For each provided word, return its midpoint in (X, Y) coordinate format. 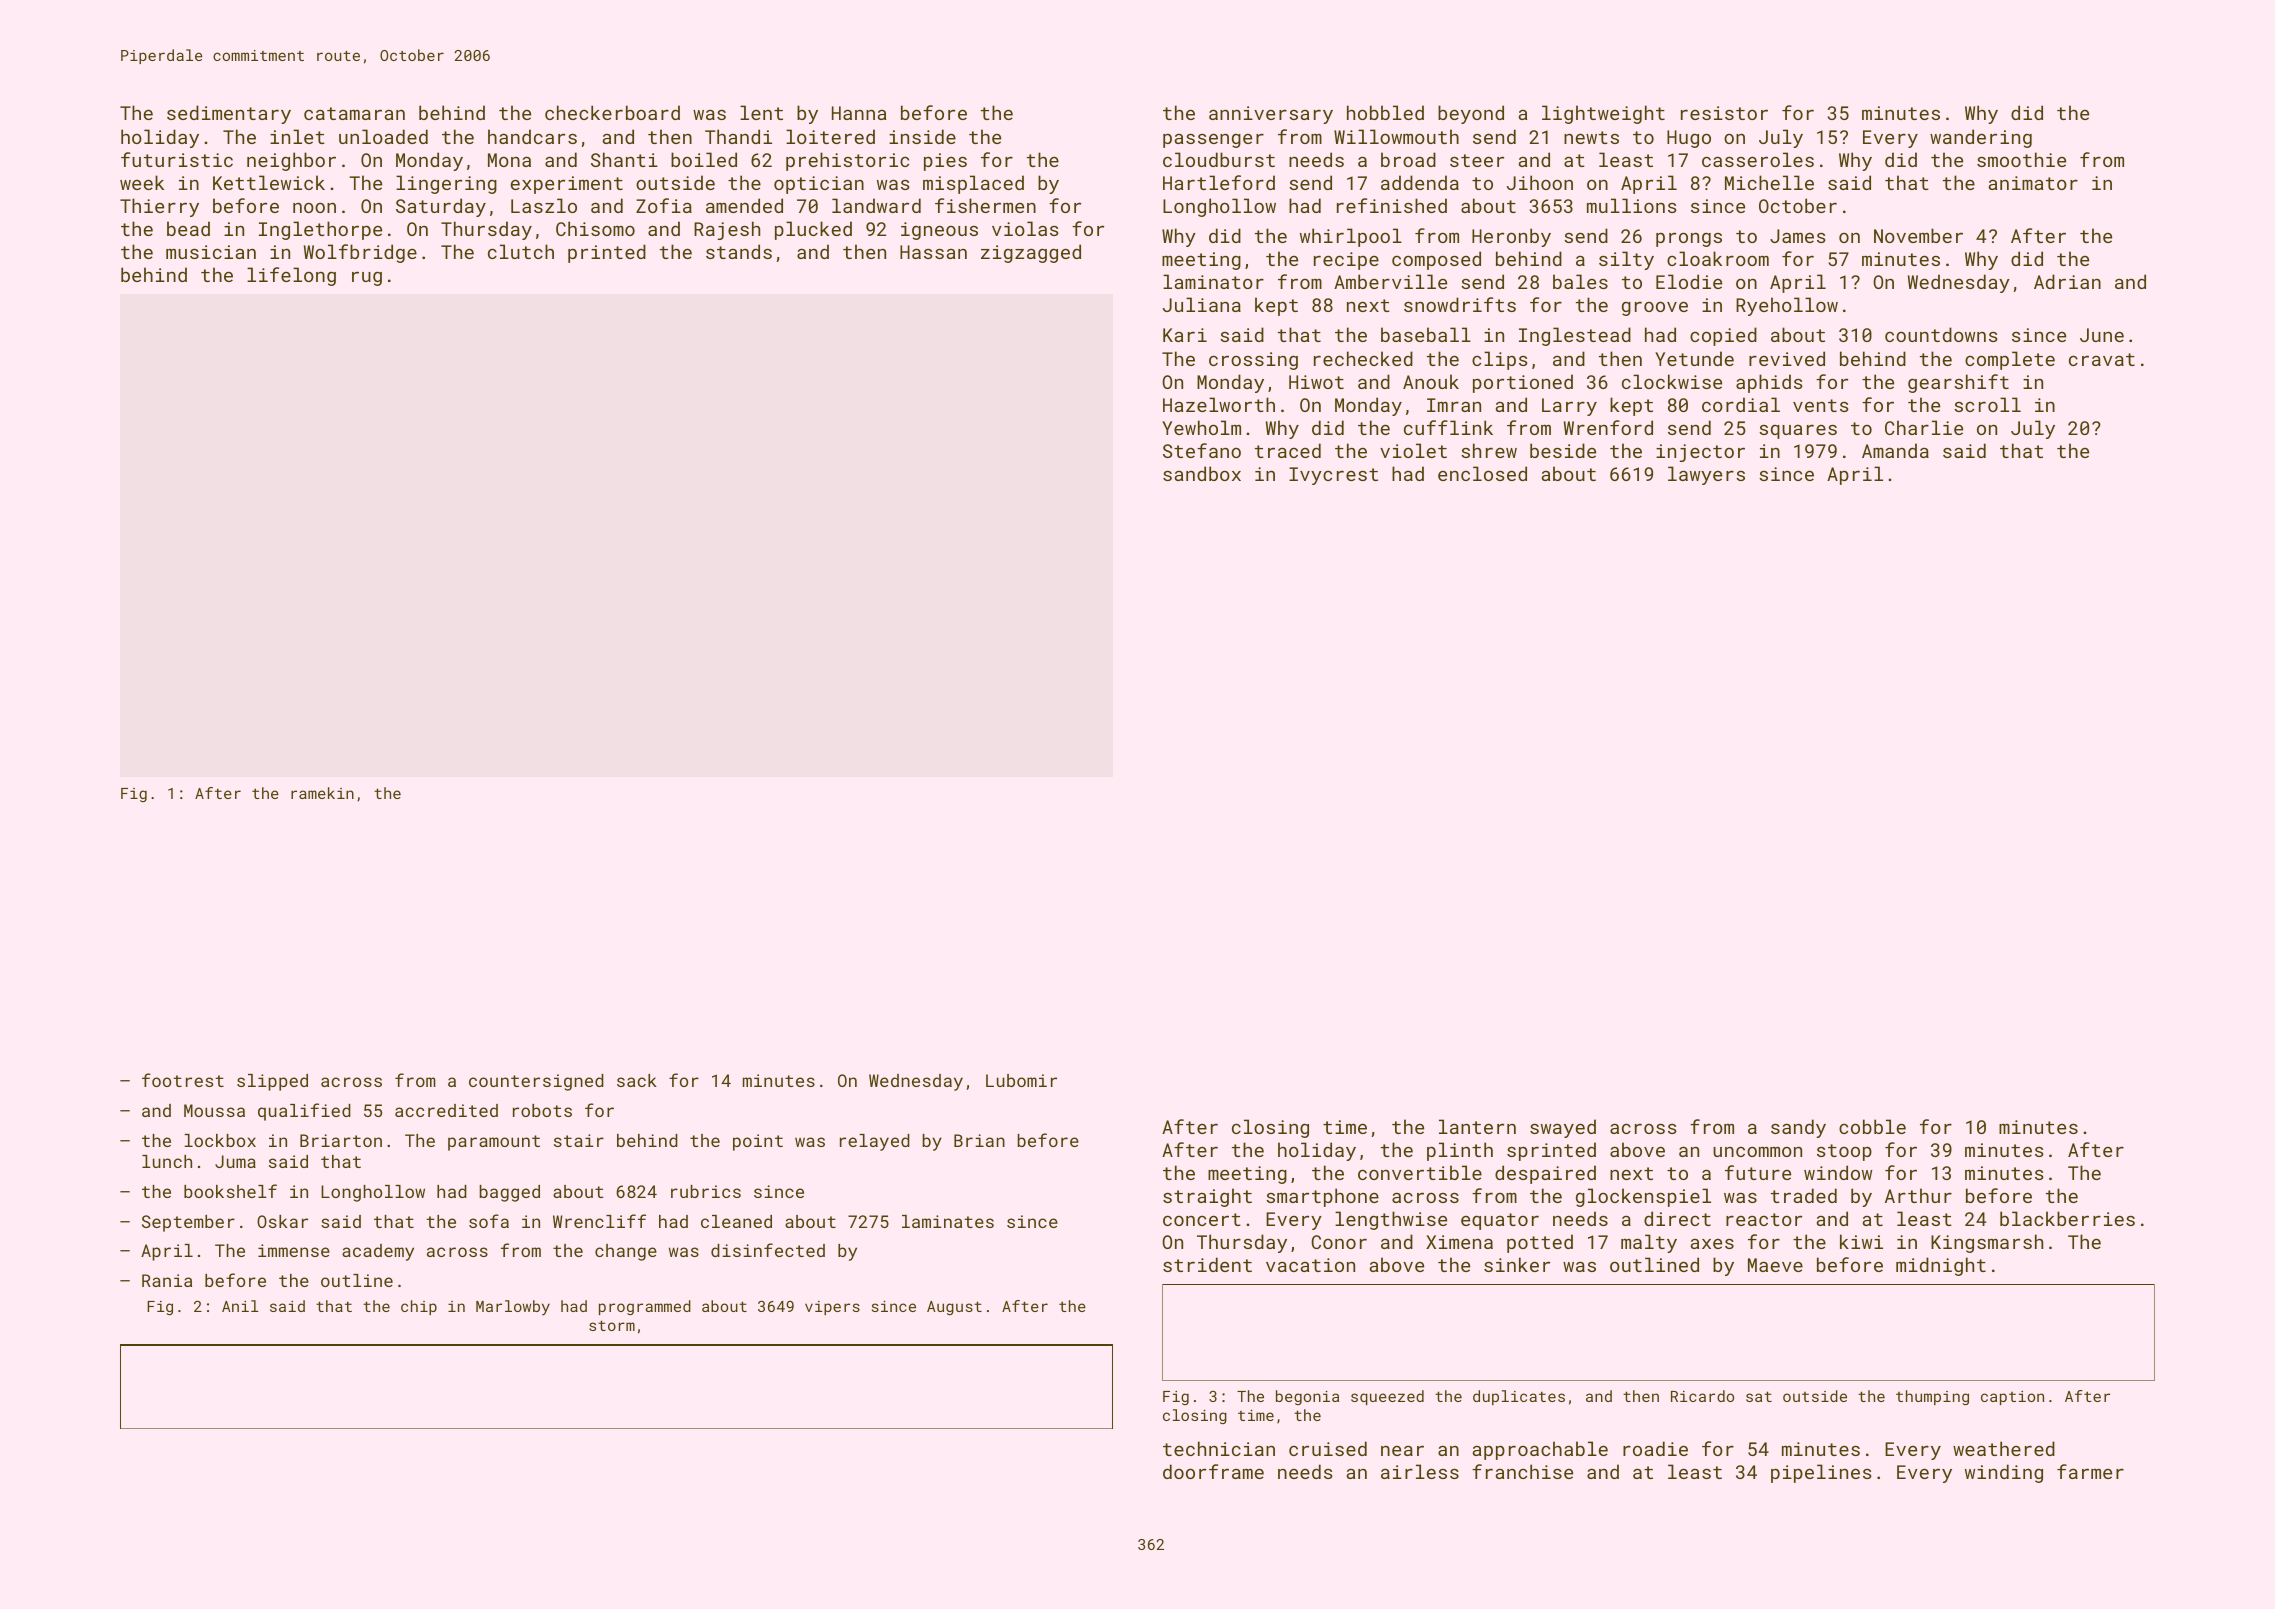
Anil (240, 1306)
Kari (1185, 335)
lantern (1477, 1126)
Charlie (1924, 427)
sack (637, 1080)
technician (1219, 1448)
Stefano (1202, 450)
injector (1700, 453)
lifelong (291, 276)
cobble (1872, 1126)
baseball (1426, 334)
